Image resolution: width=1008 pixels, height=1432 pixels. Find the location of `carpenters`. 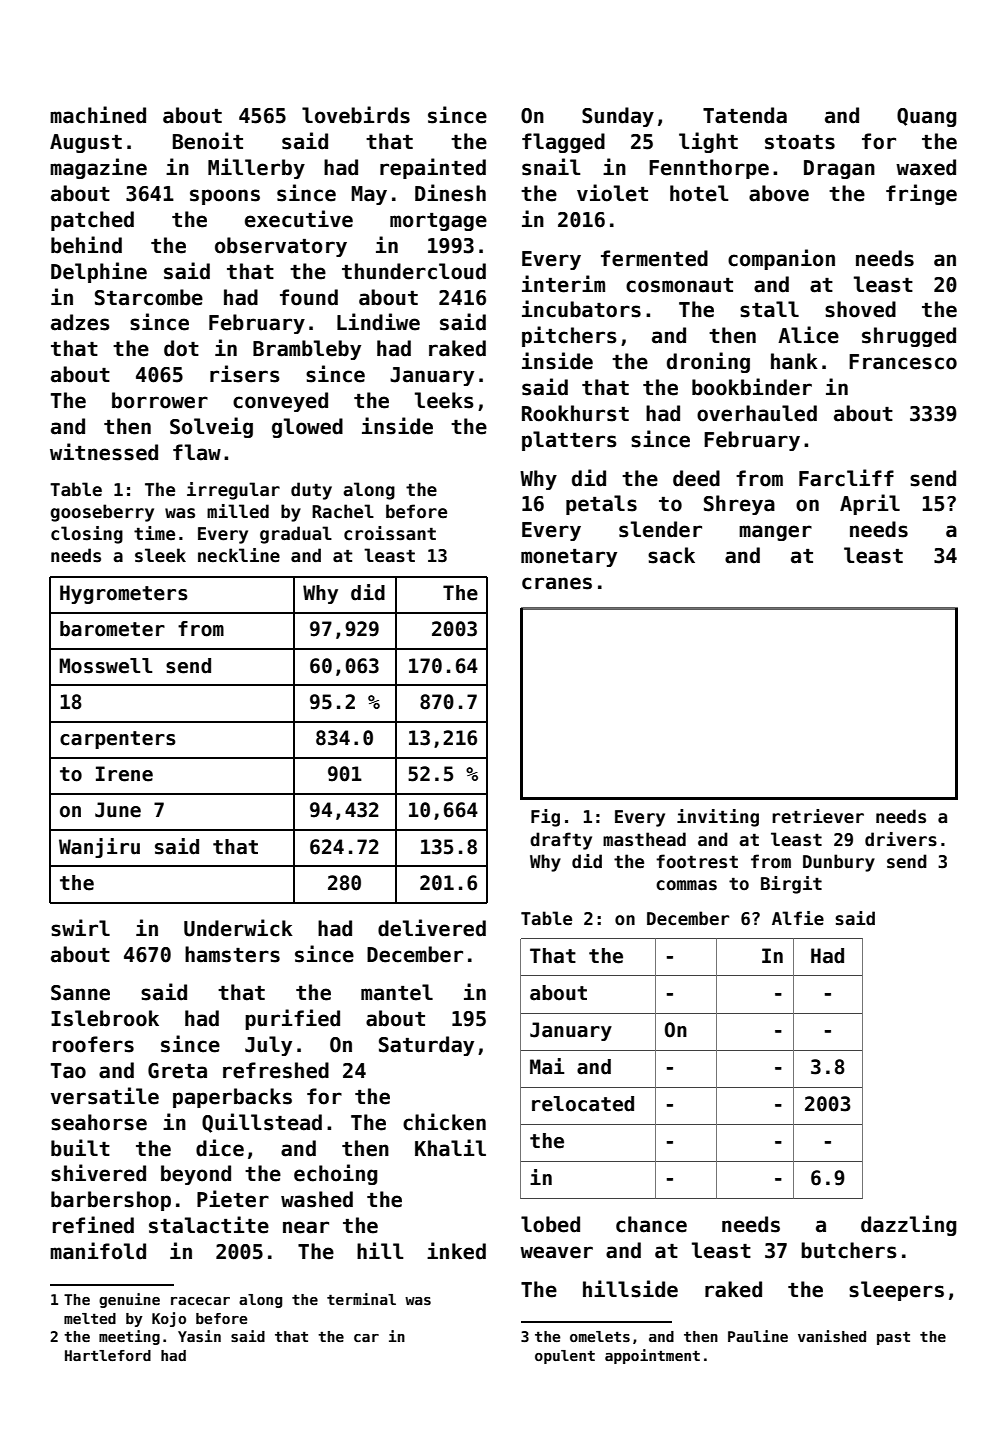

carpenters is located at coordinates (118, 740).
